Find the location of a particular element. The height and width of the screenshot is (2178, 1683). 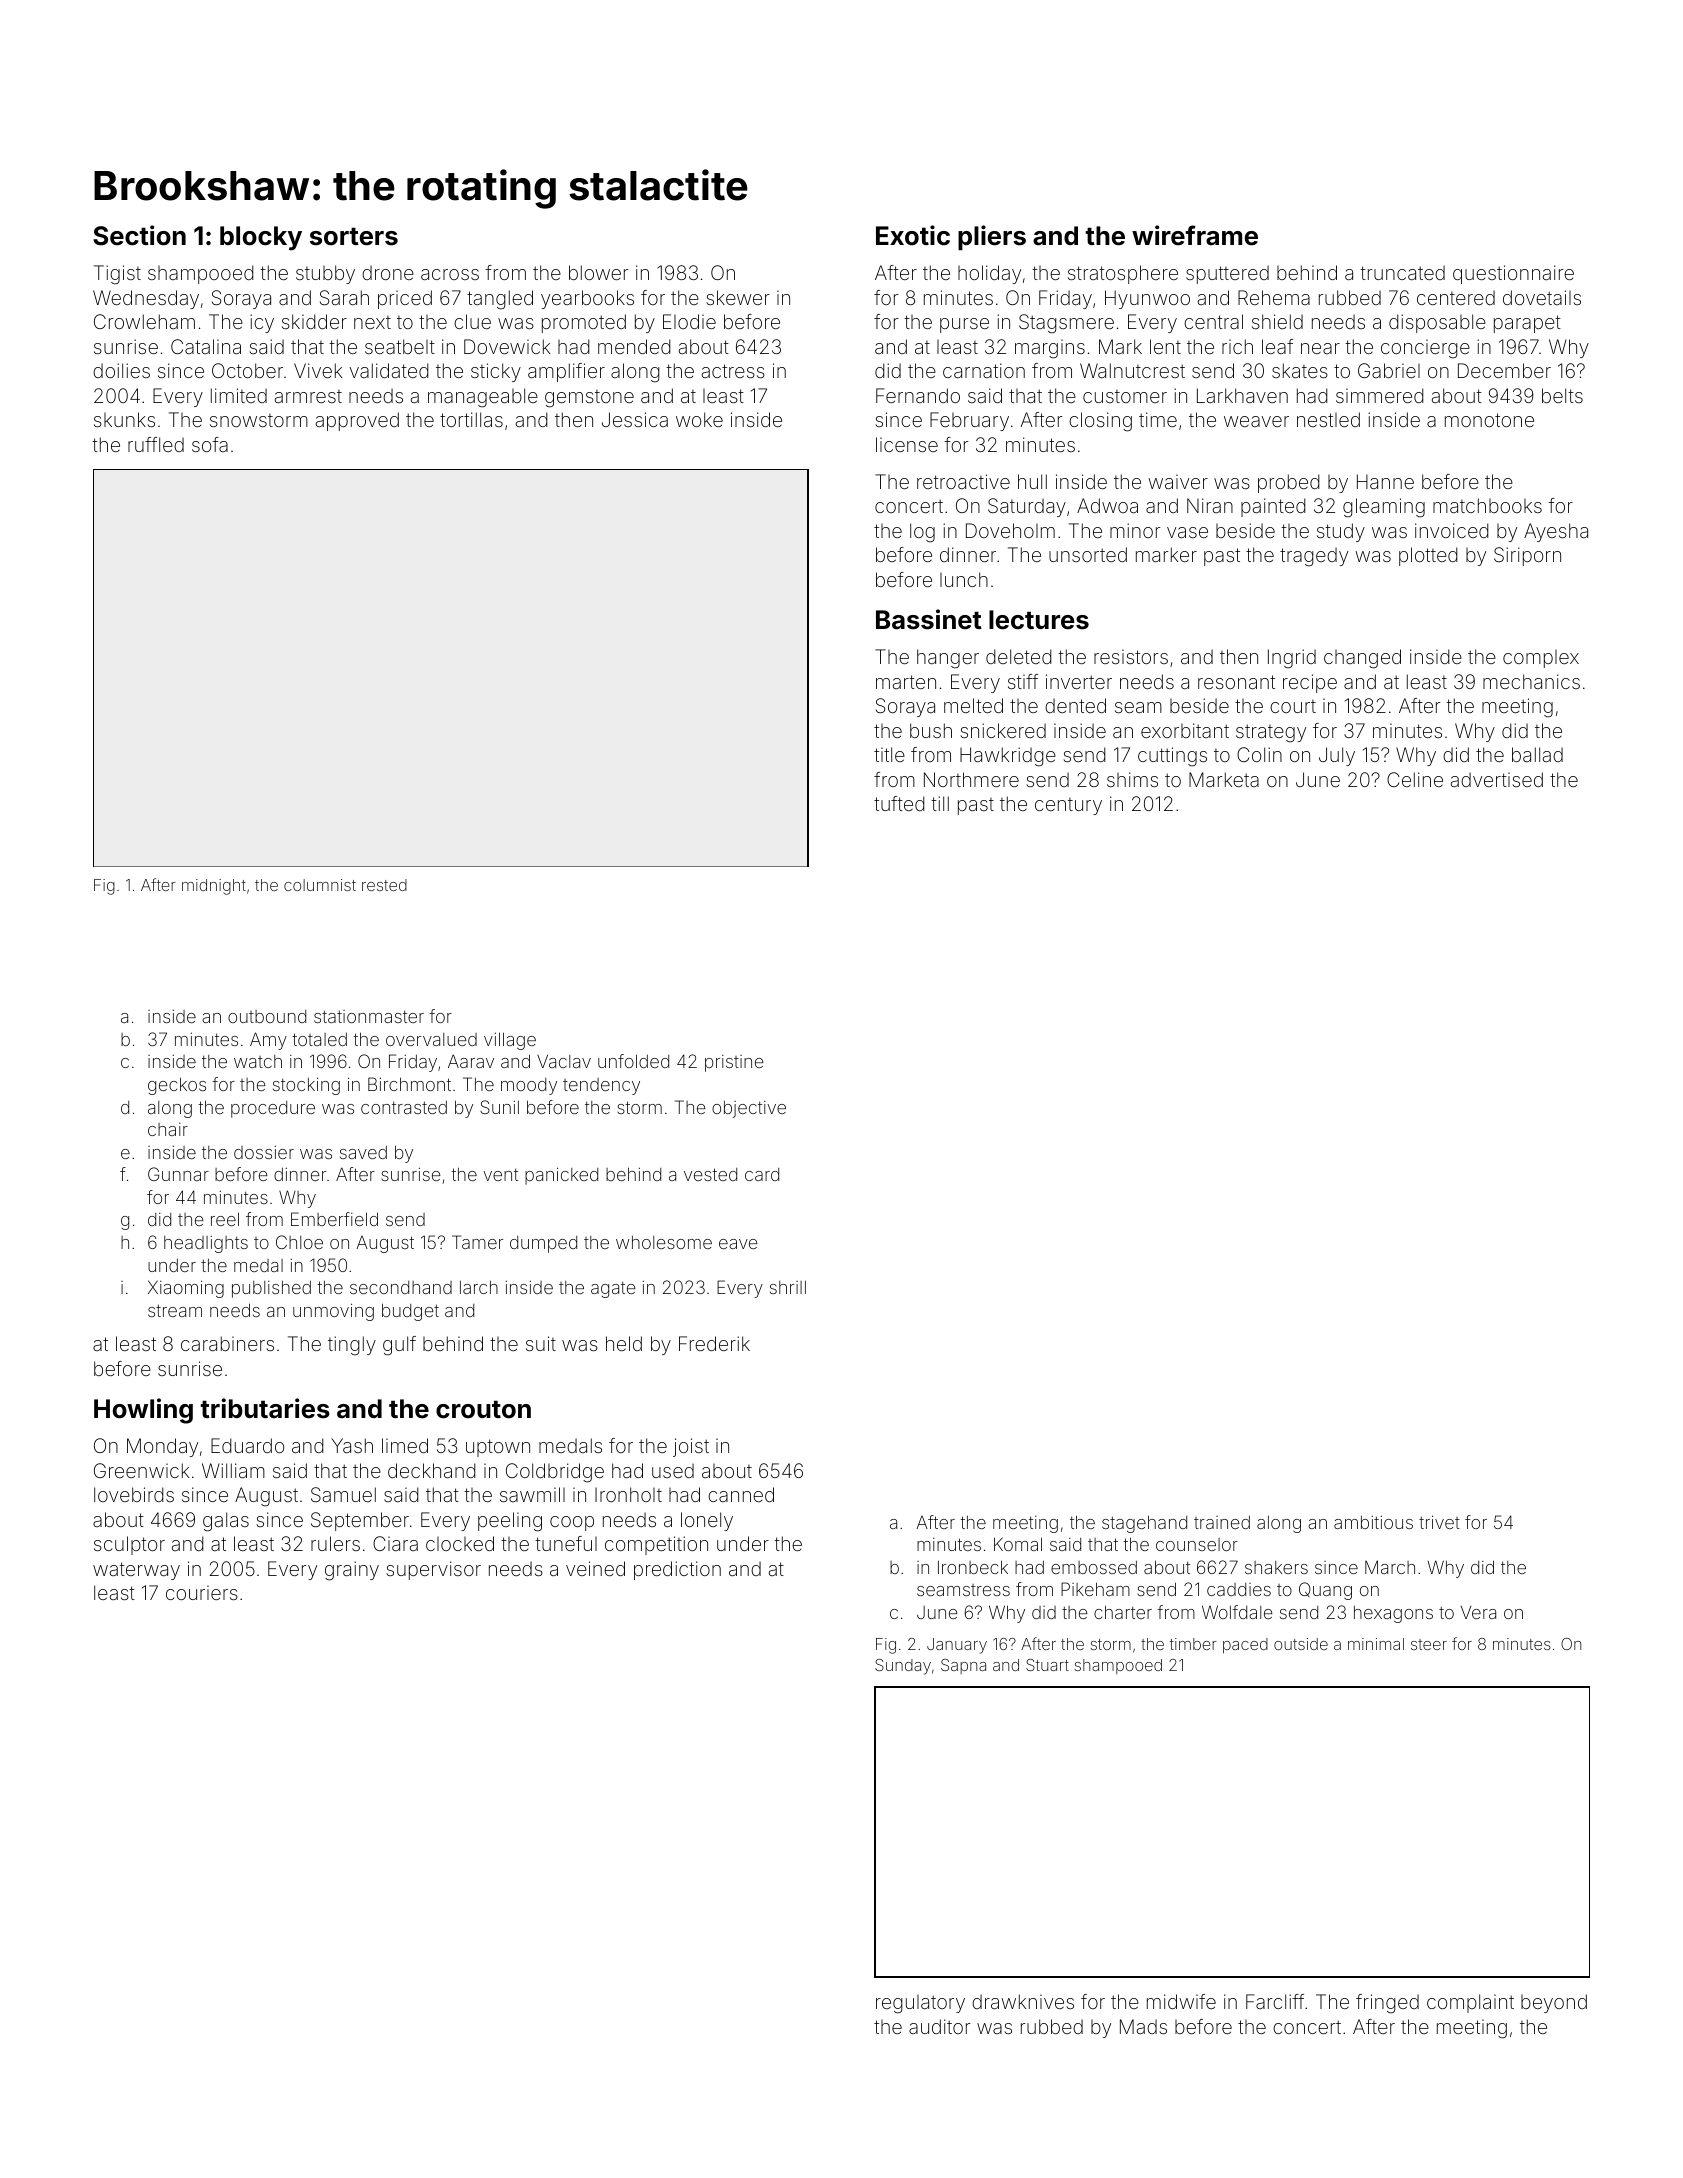

title is located at coordinates (889, 754).
